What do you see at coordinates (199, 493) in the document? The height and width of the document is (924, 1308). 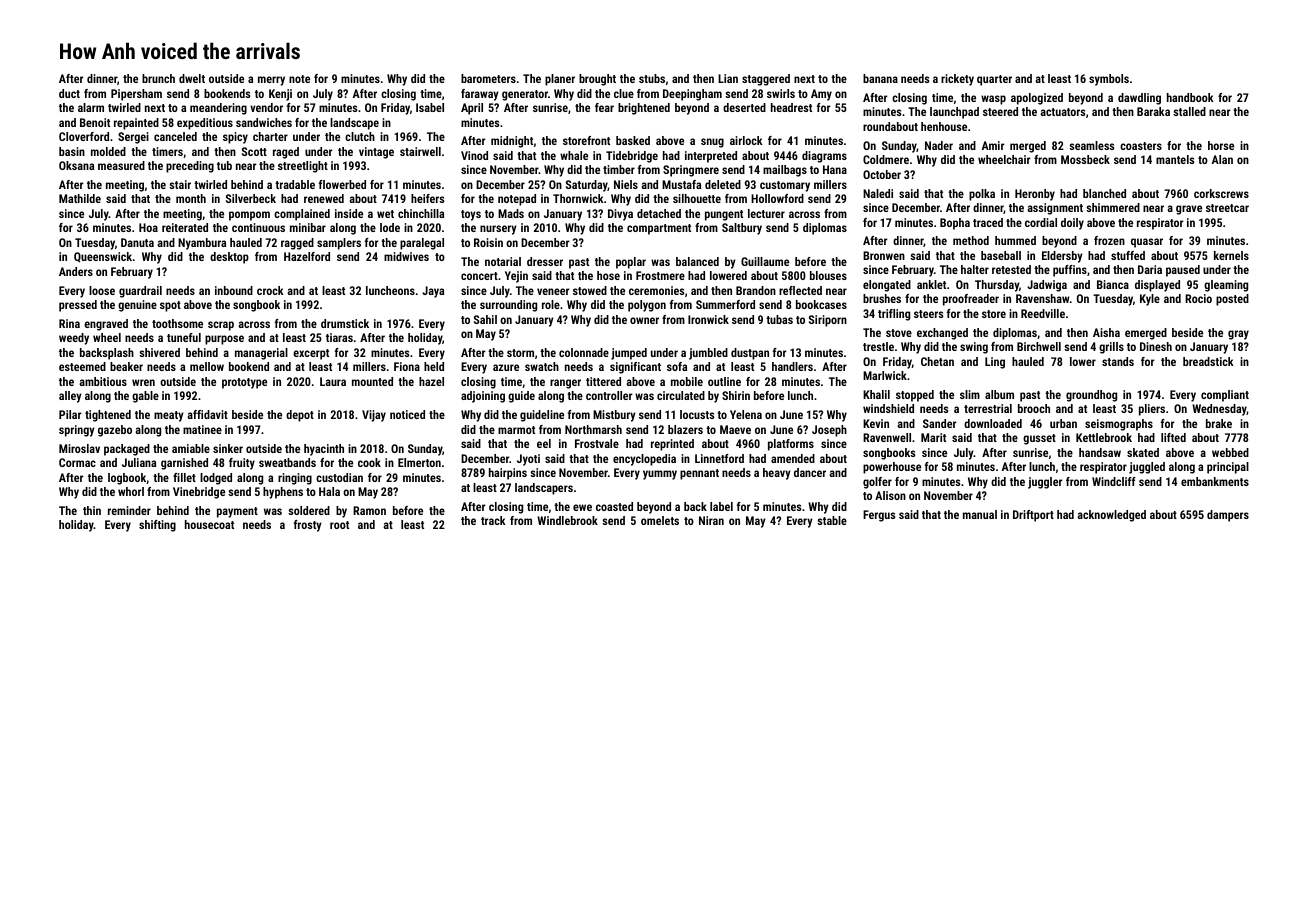 I see `Vinebridge` at bounding box center [199, 493].
